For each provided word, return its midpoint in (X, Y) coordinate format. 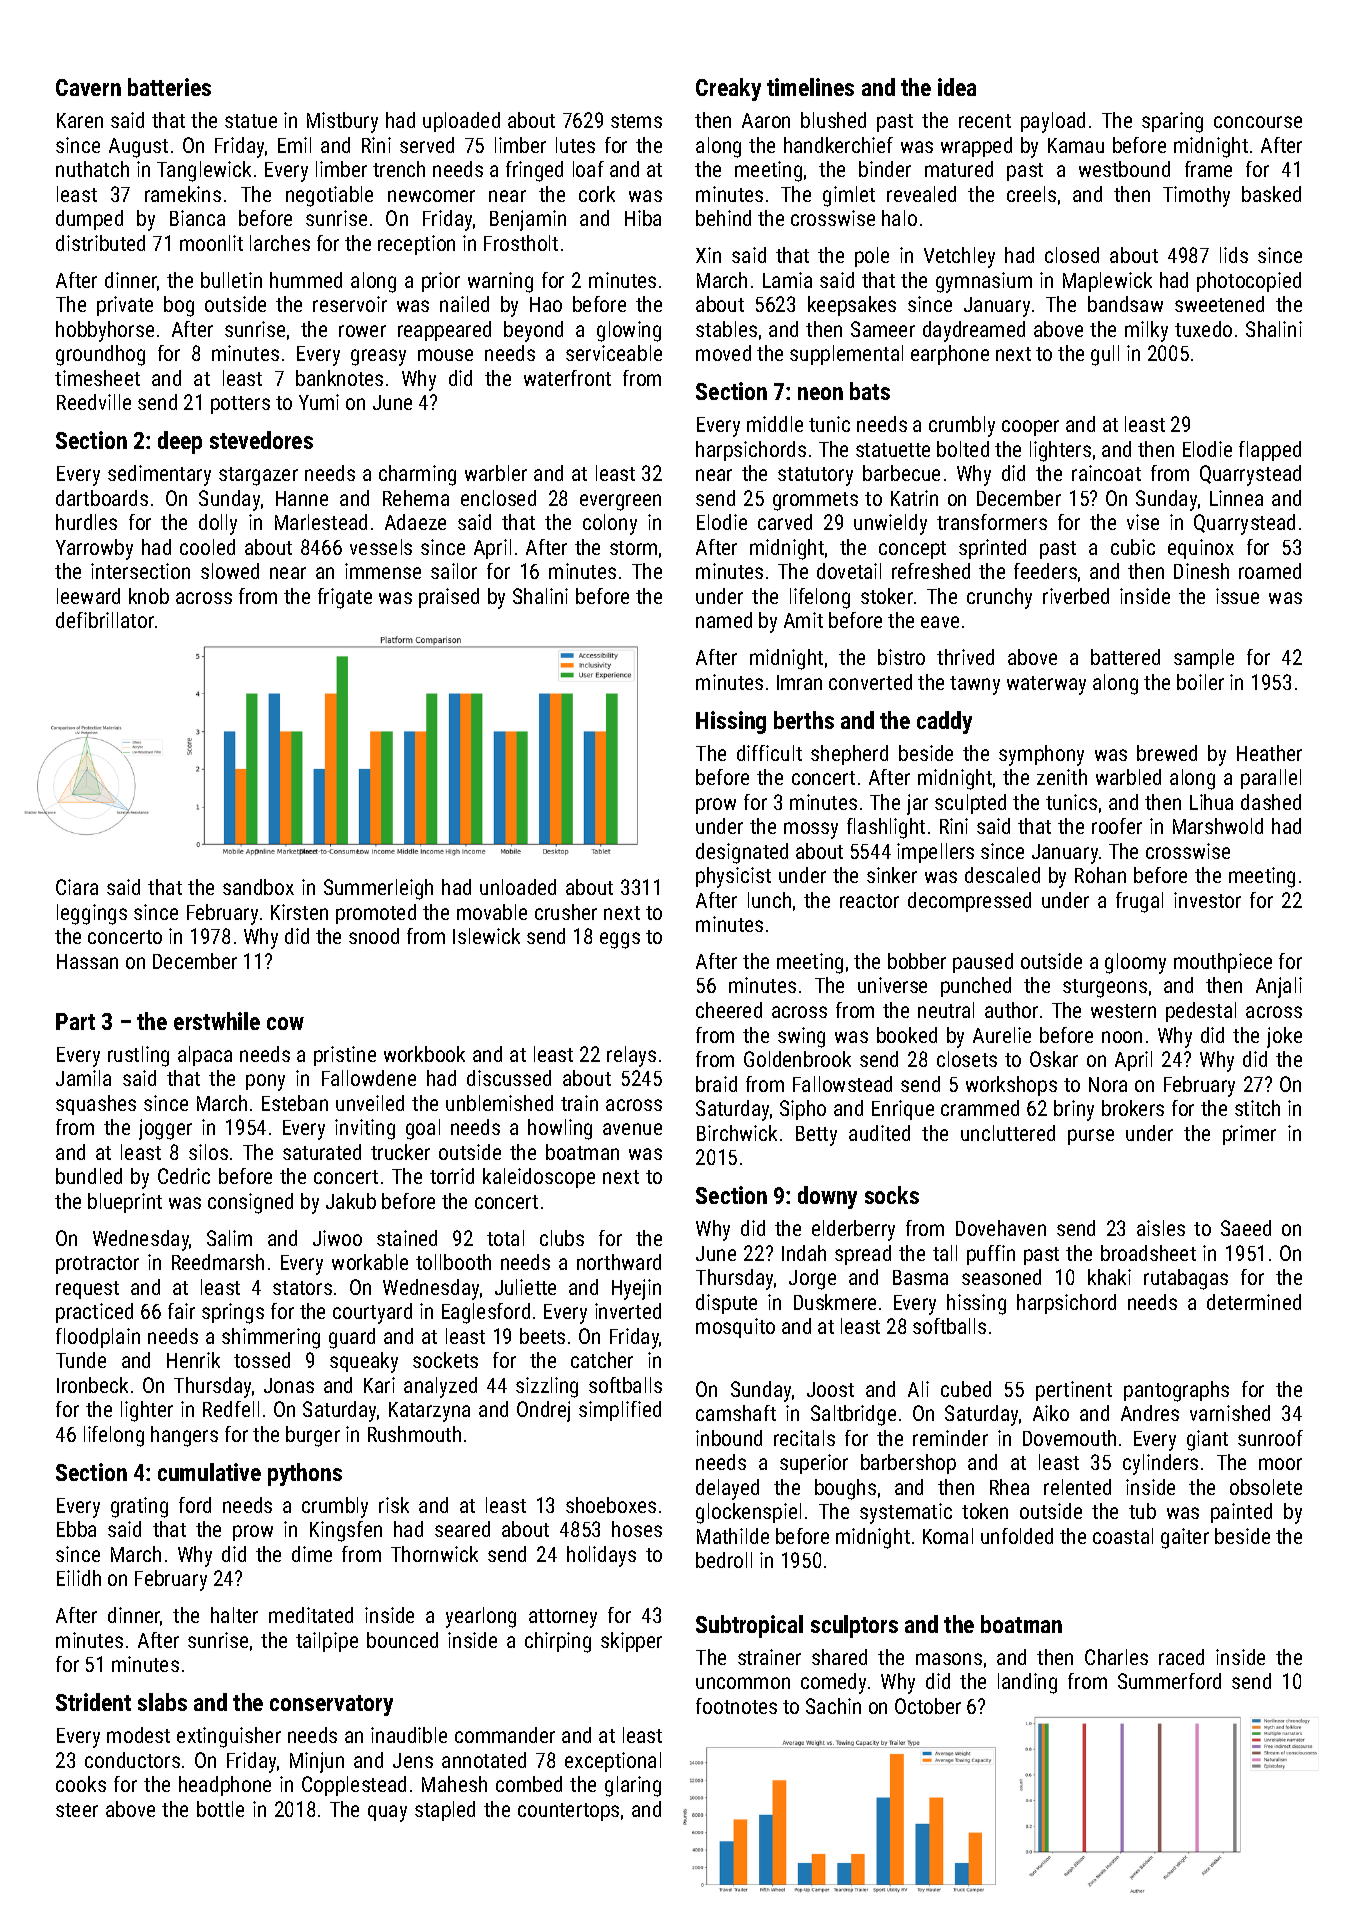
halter (234, 1615)
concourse (1258, 122)
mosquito (735, 1328)
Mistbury (342, 122)
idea (957, 87)
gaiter (1185, 1538)
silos (208, 1152)
